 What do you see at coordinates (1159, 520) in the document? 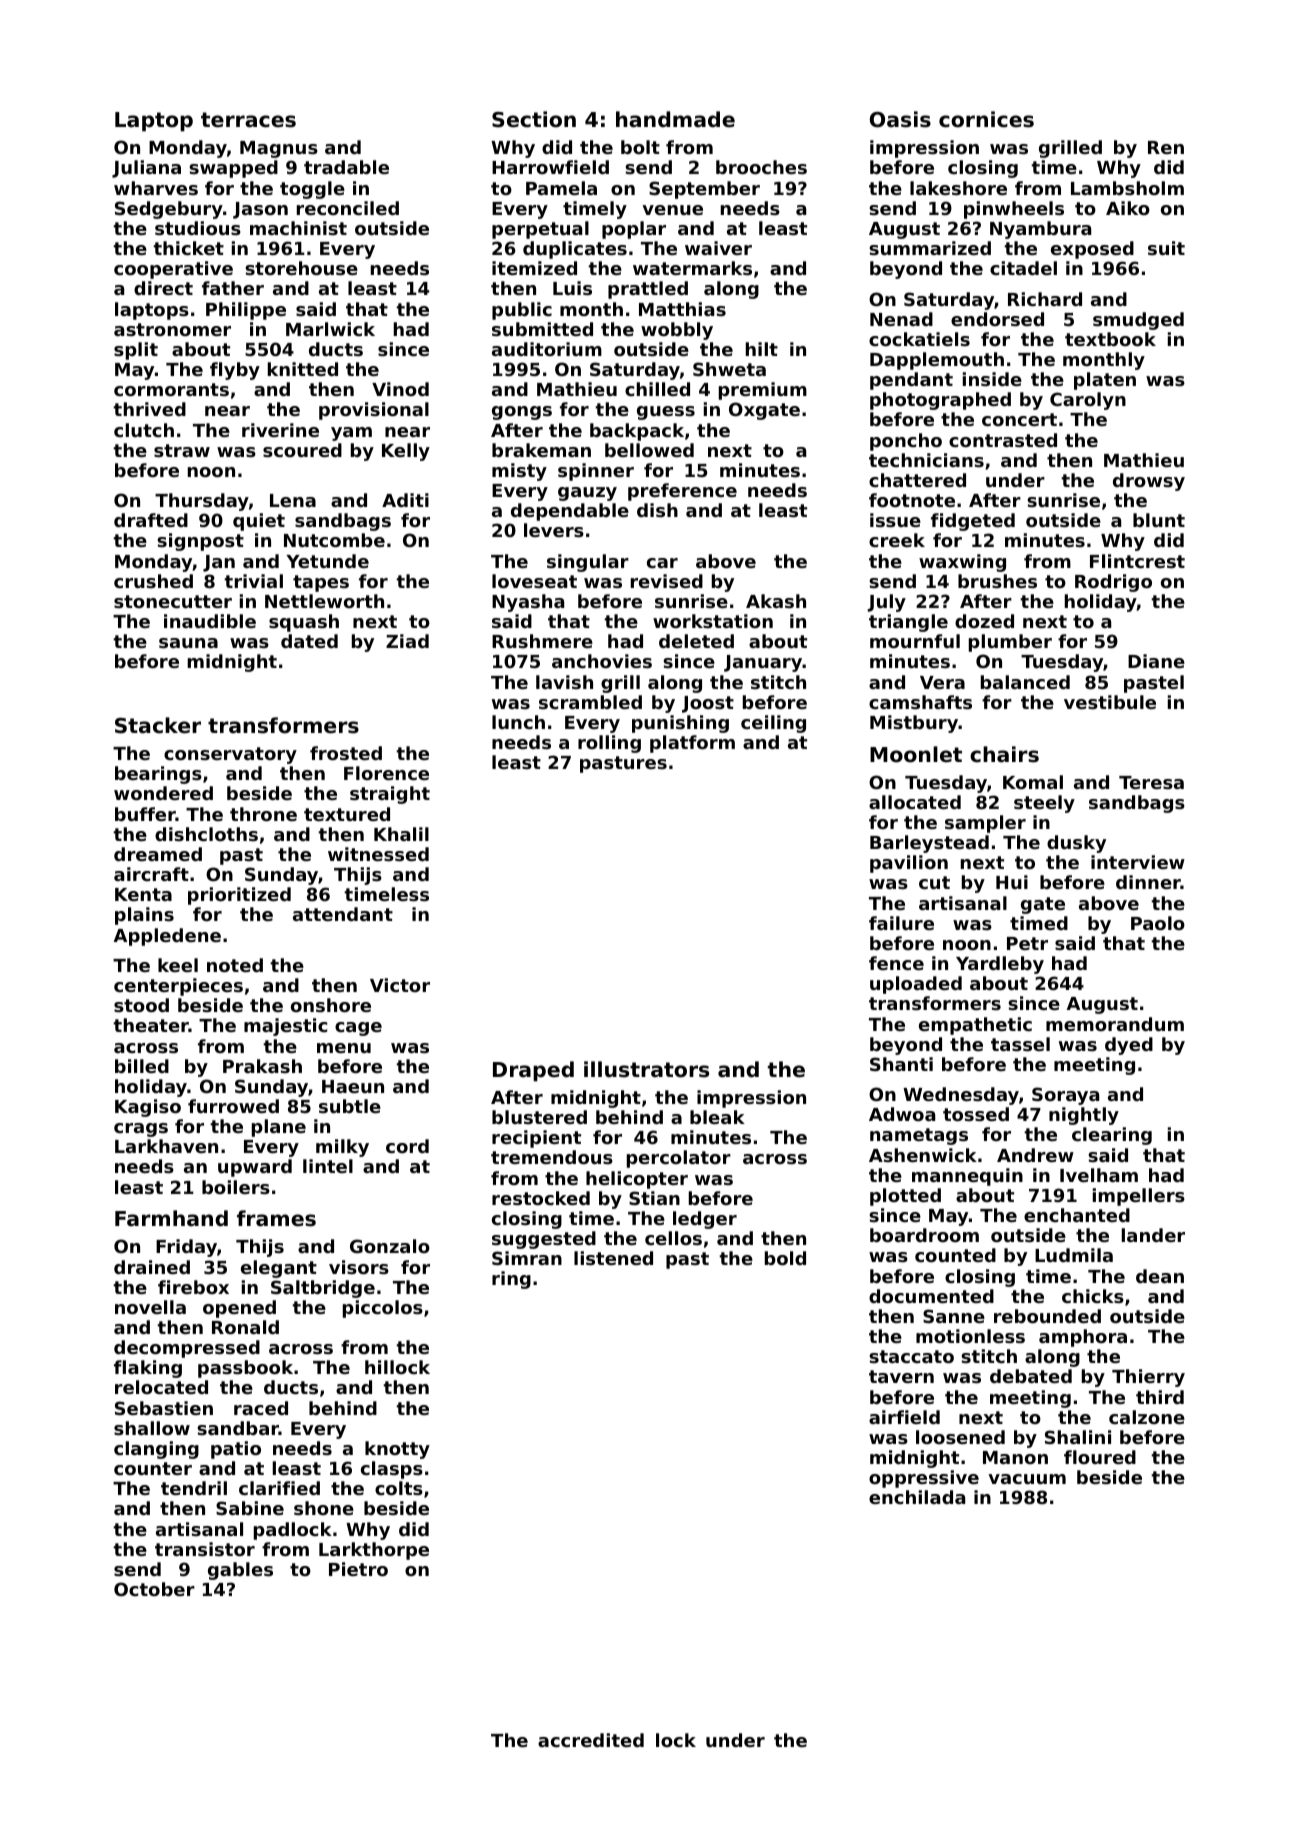
I see `blunt` at bounding box center [1159, 520].
